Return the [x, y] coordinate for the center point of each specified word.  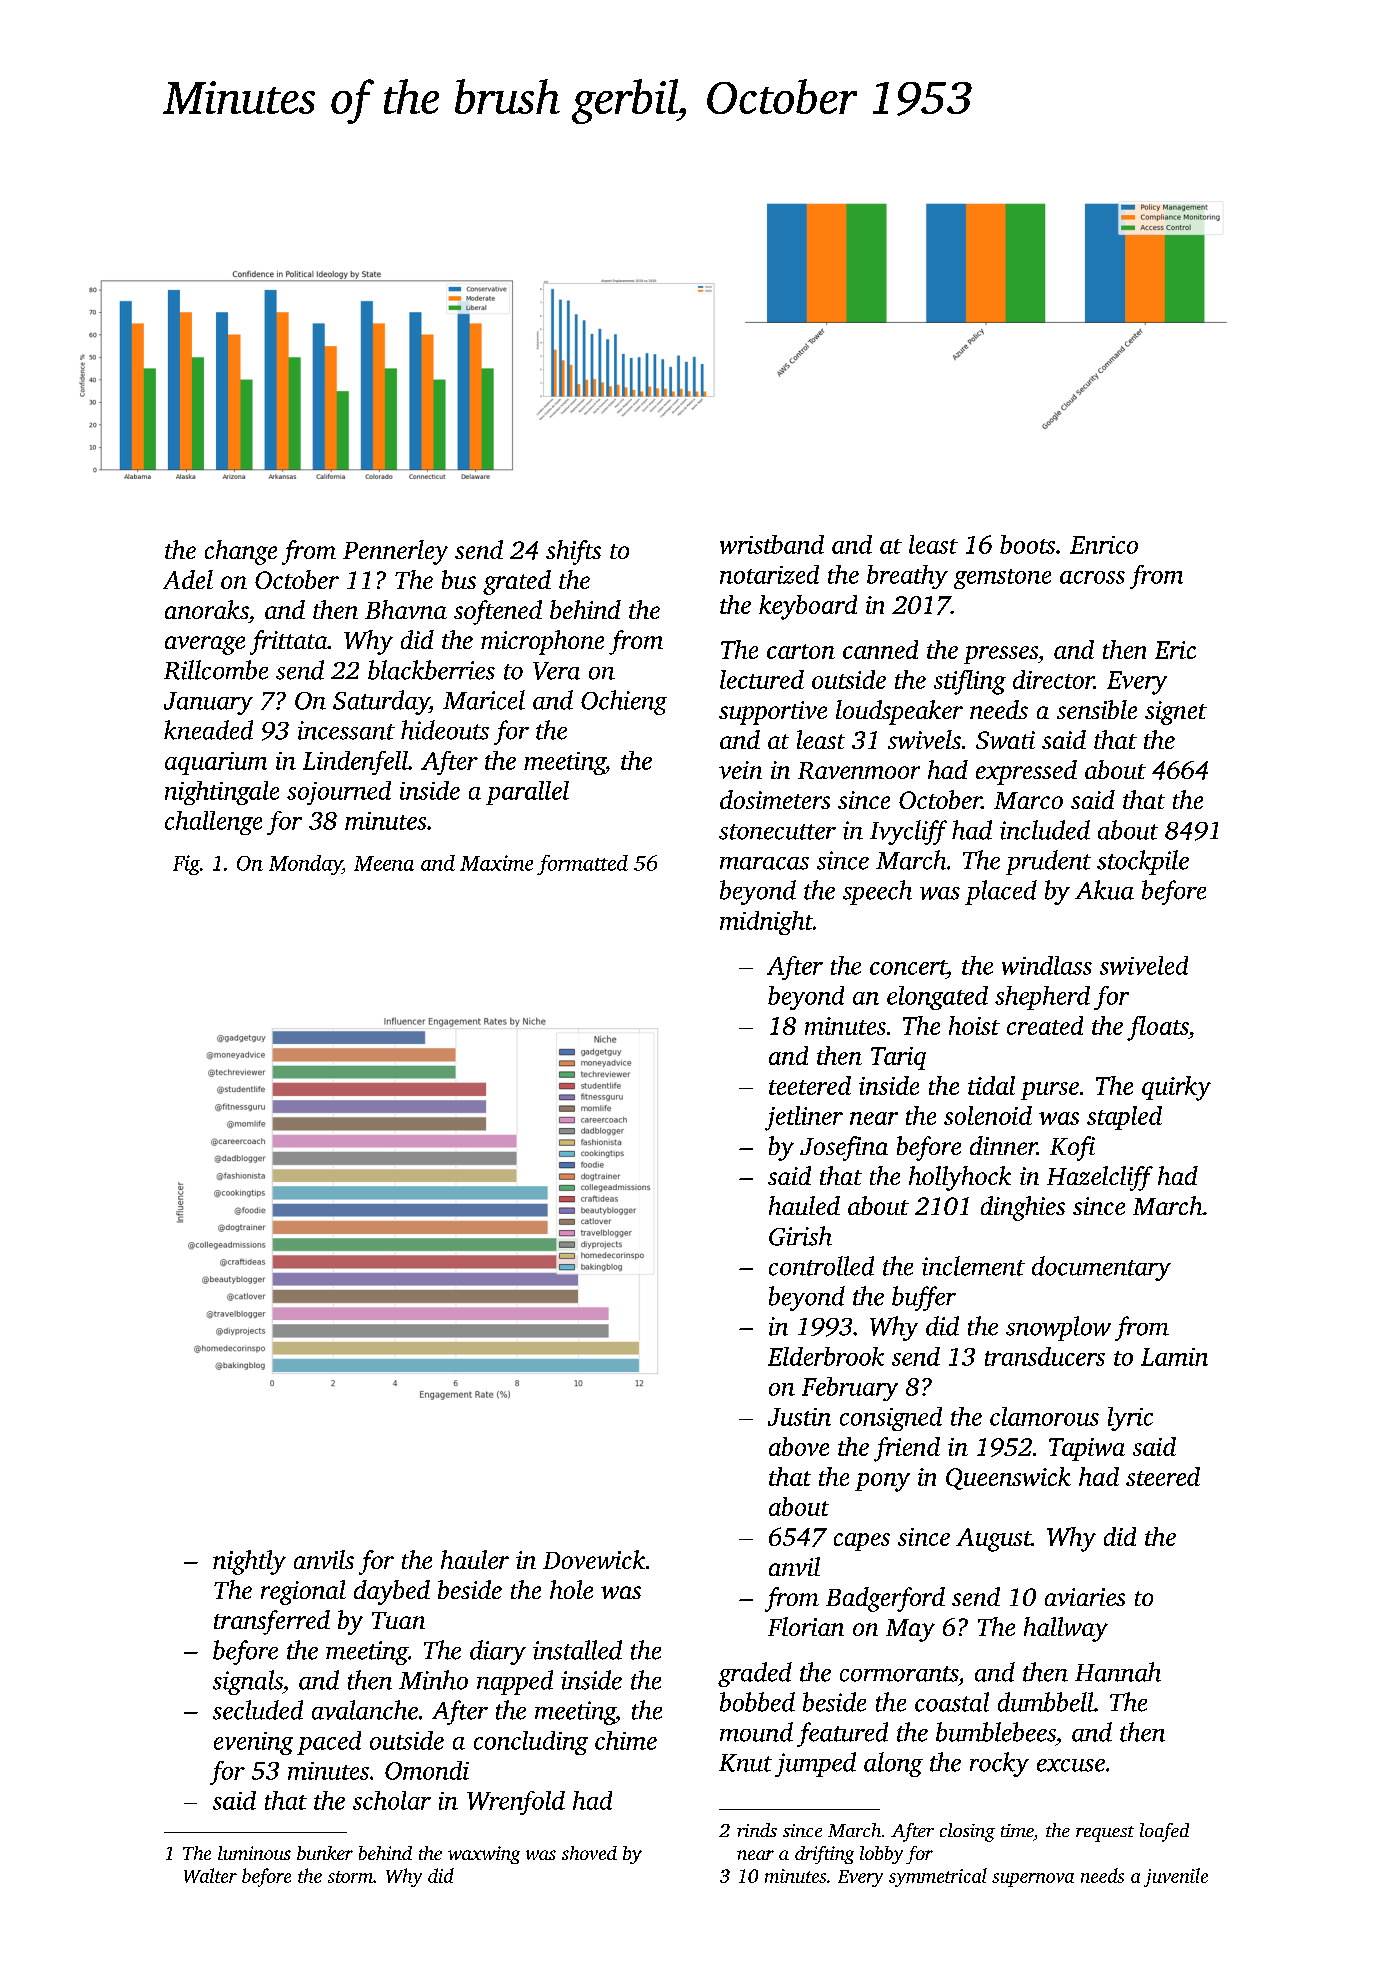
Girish [800, 1236]
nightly [249, 1562]
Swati [1005, 740]
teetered [810, 1085]
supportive [773, 713]
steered [1163, 1476]
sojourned [339, 793]
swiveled [1144, 965]
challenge [213, 823]
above [799, 1446]
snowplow [1058, 1328]
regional [303, 1592]
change [241, 552]
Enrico [1104, 545]
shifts [573, 552]
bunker [325, 1853]
